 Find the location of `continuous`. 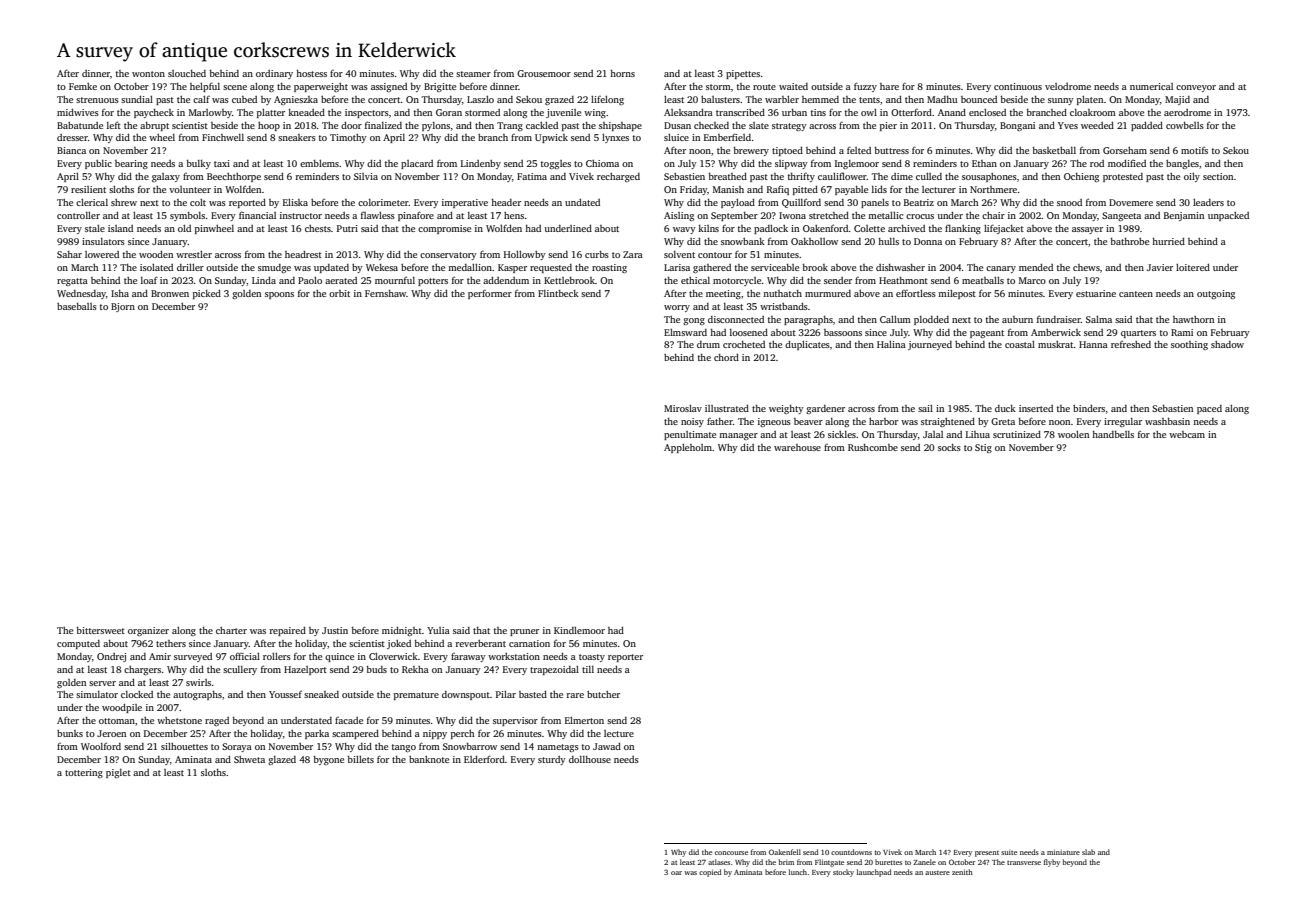

continuous is located at coordinates (1018, 86).
